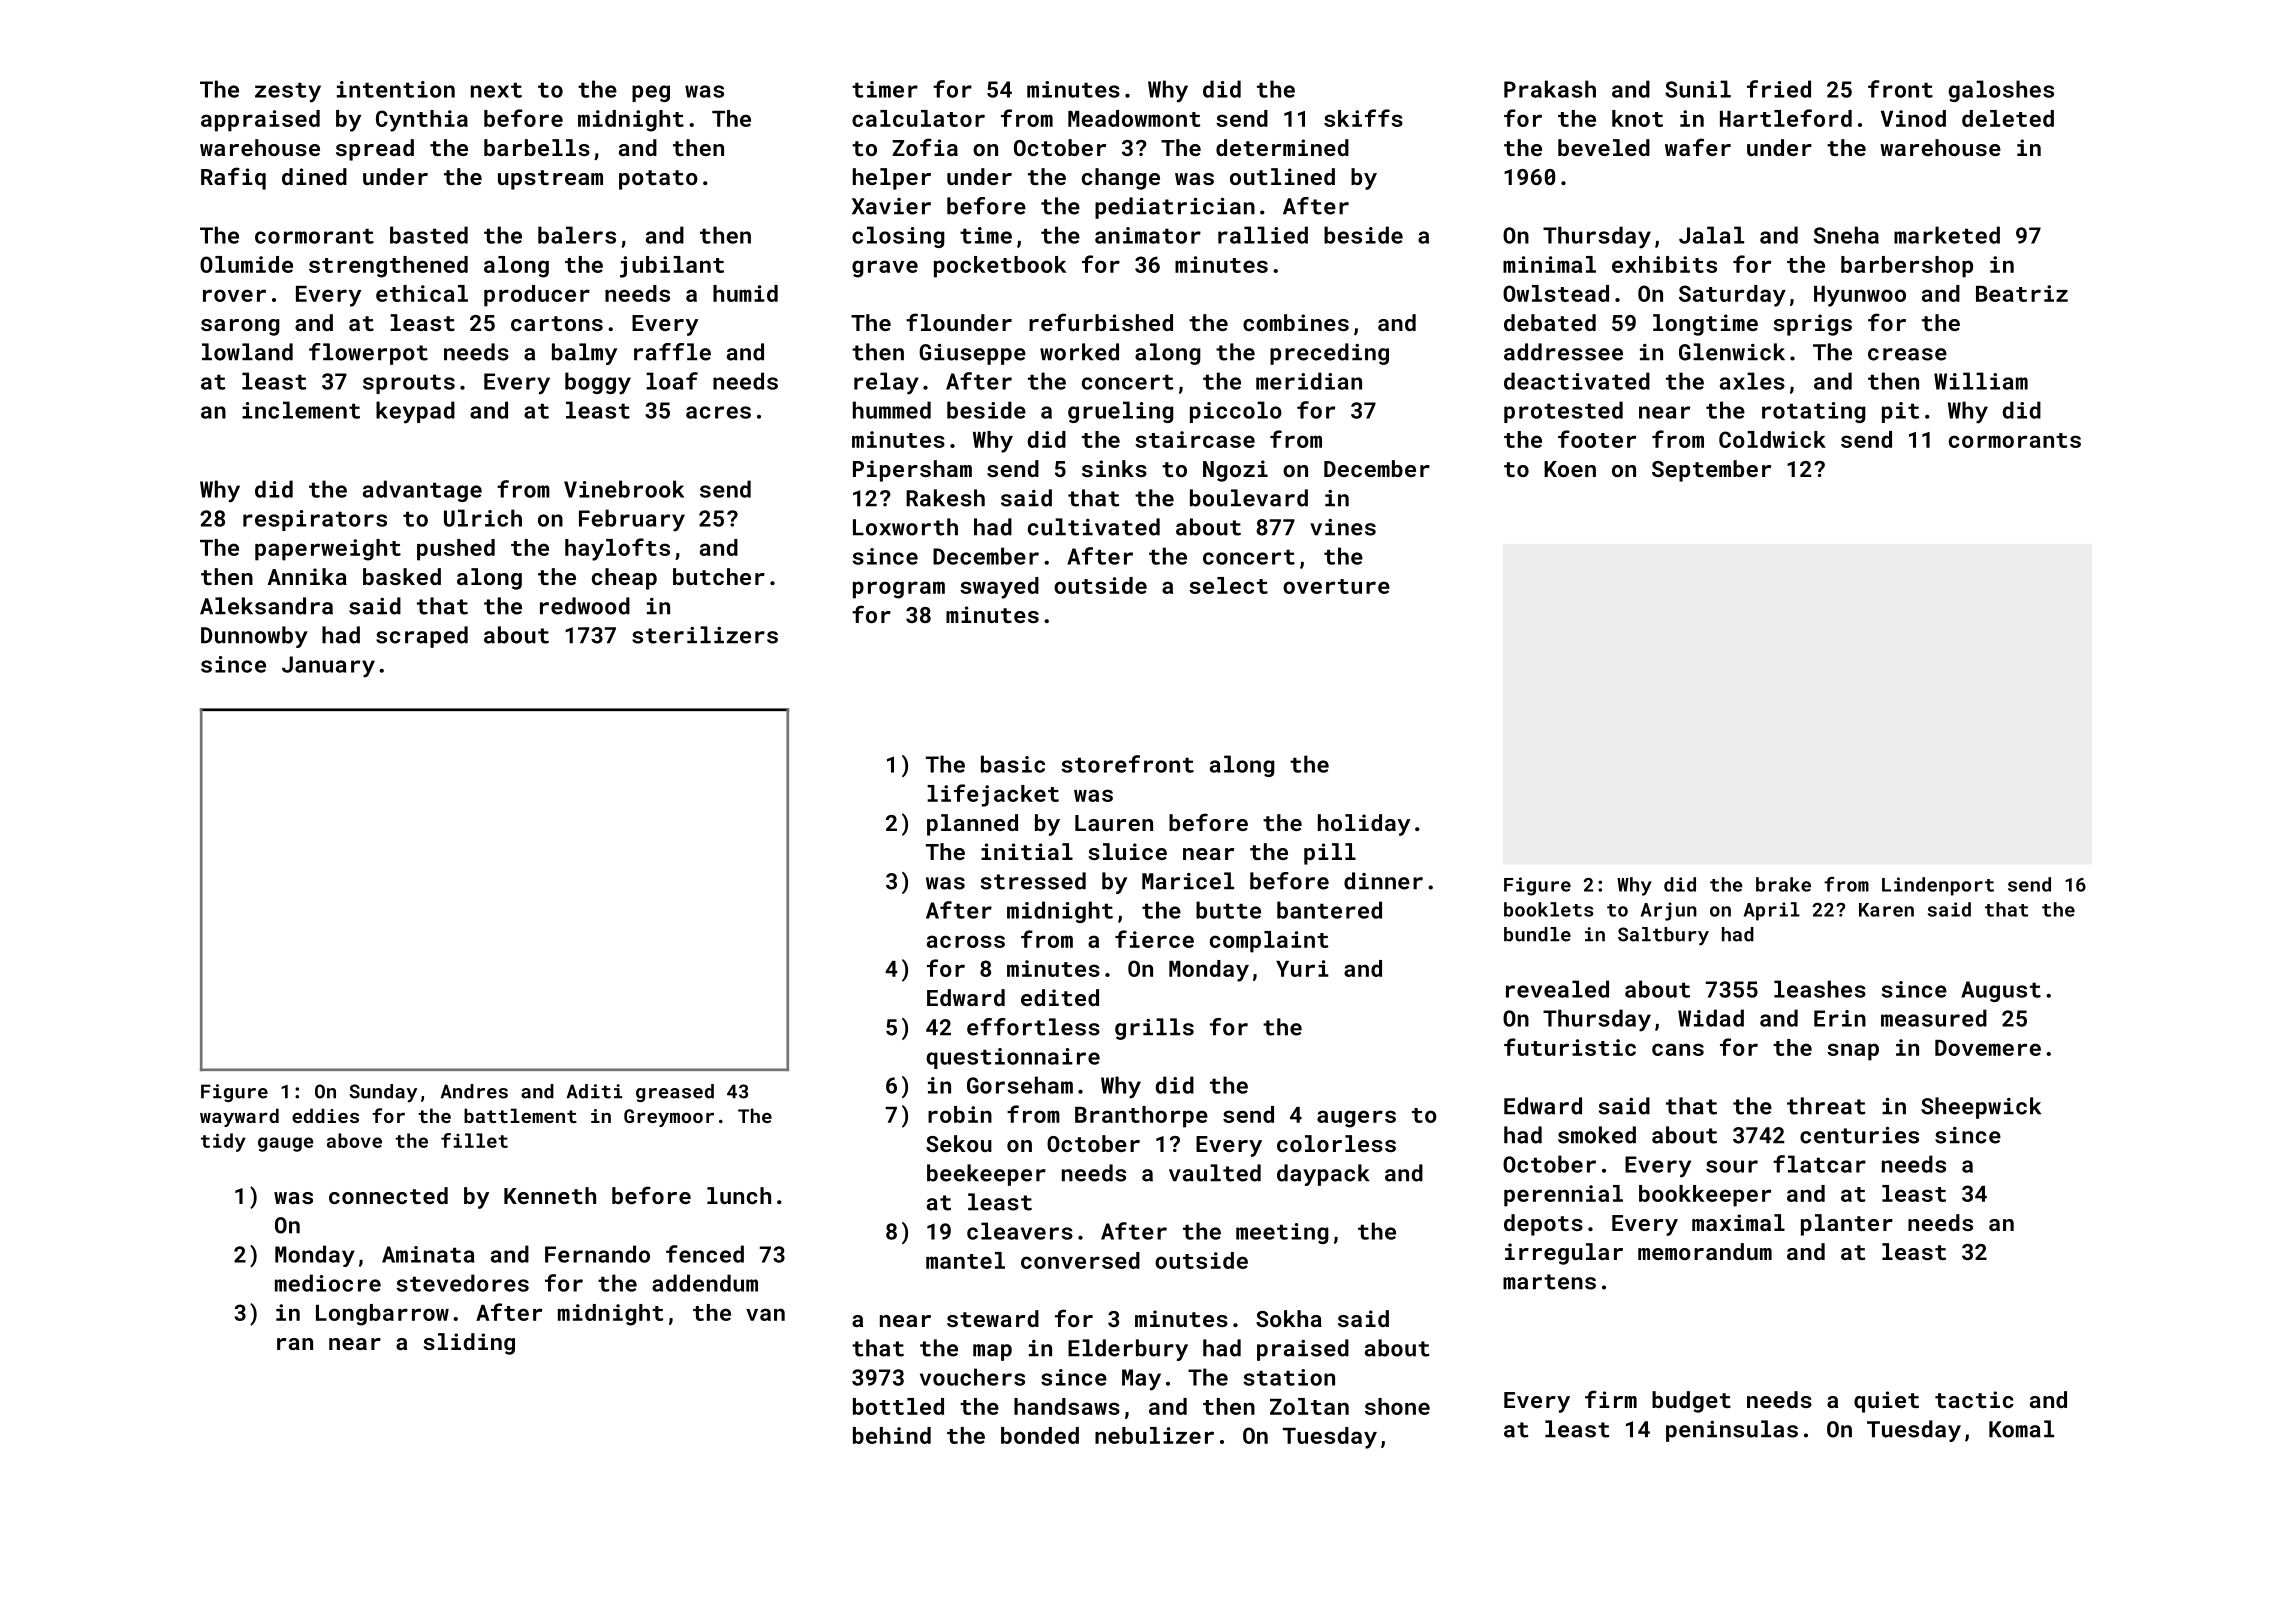  I want to click on snap, so click(1853, 1052).
